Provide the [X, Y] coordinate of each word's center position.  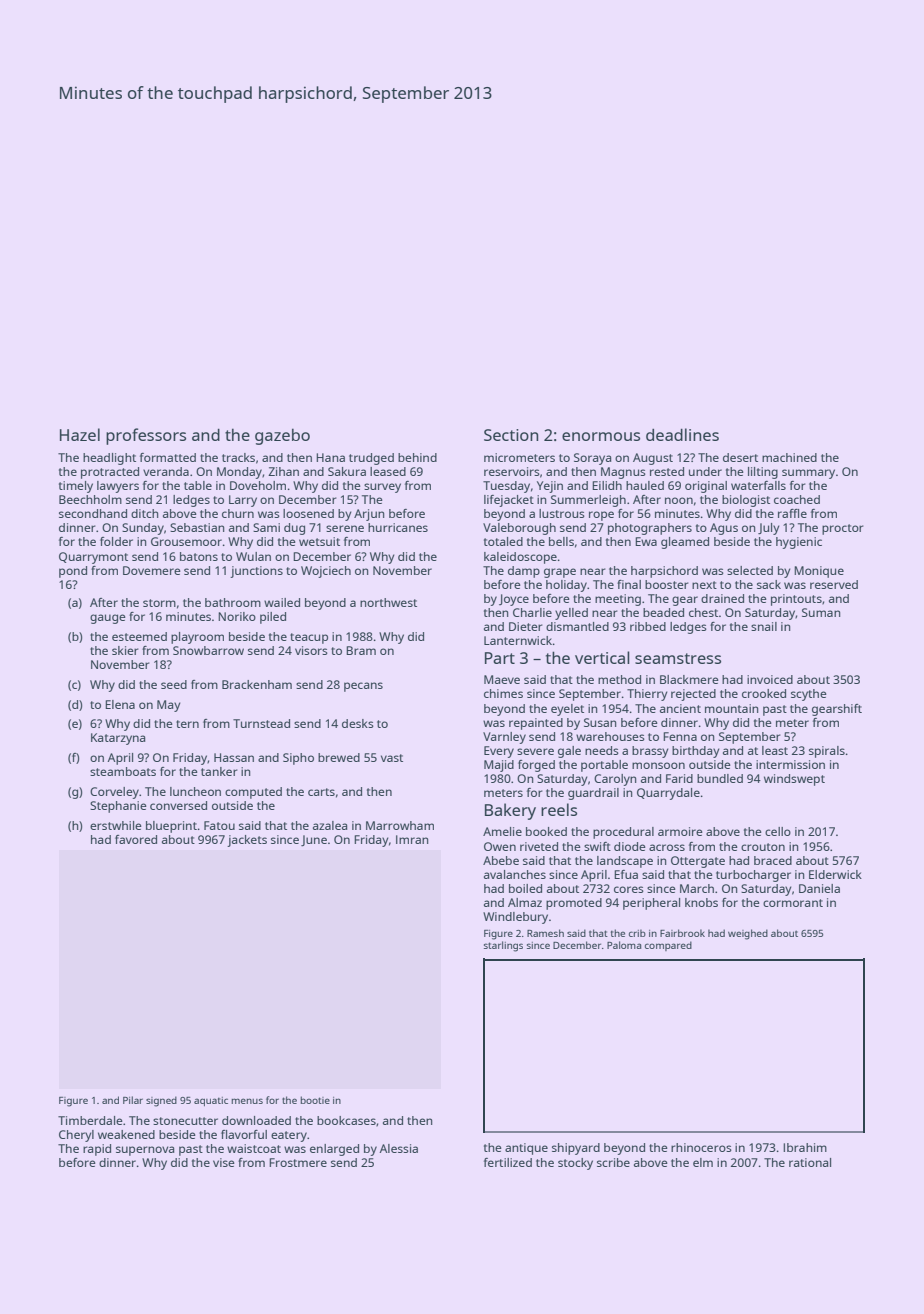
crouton [763, 847]
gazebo [282, 436]
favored [136, 839]
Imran [412, 839]
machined [789, 457]
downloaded [256, 1120]
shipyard [576, 1149]
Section [511, 435]
